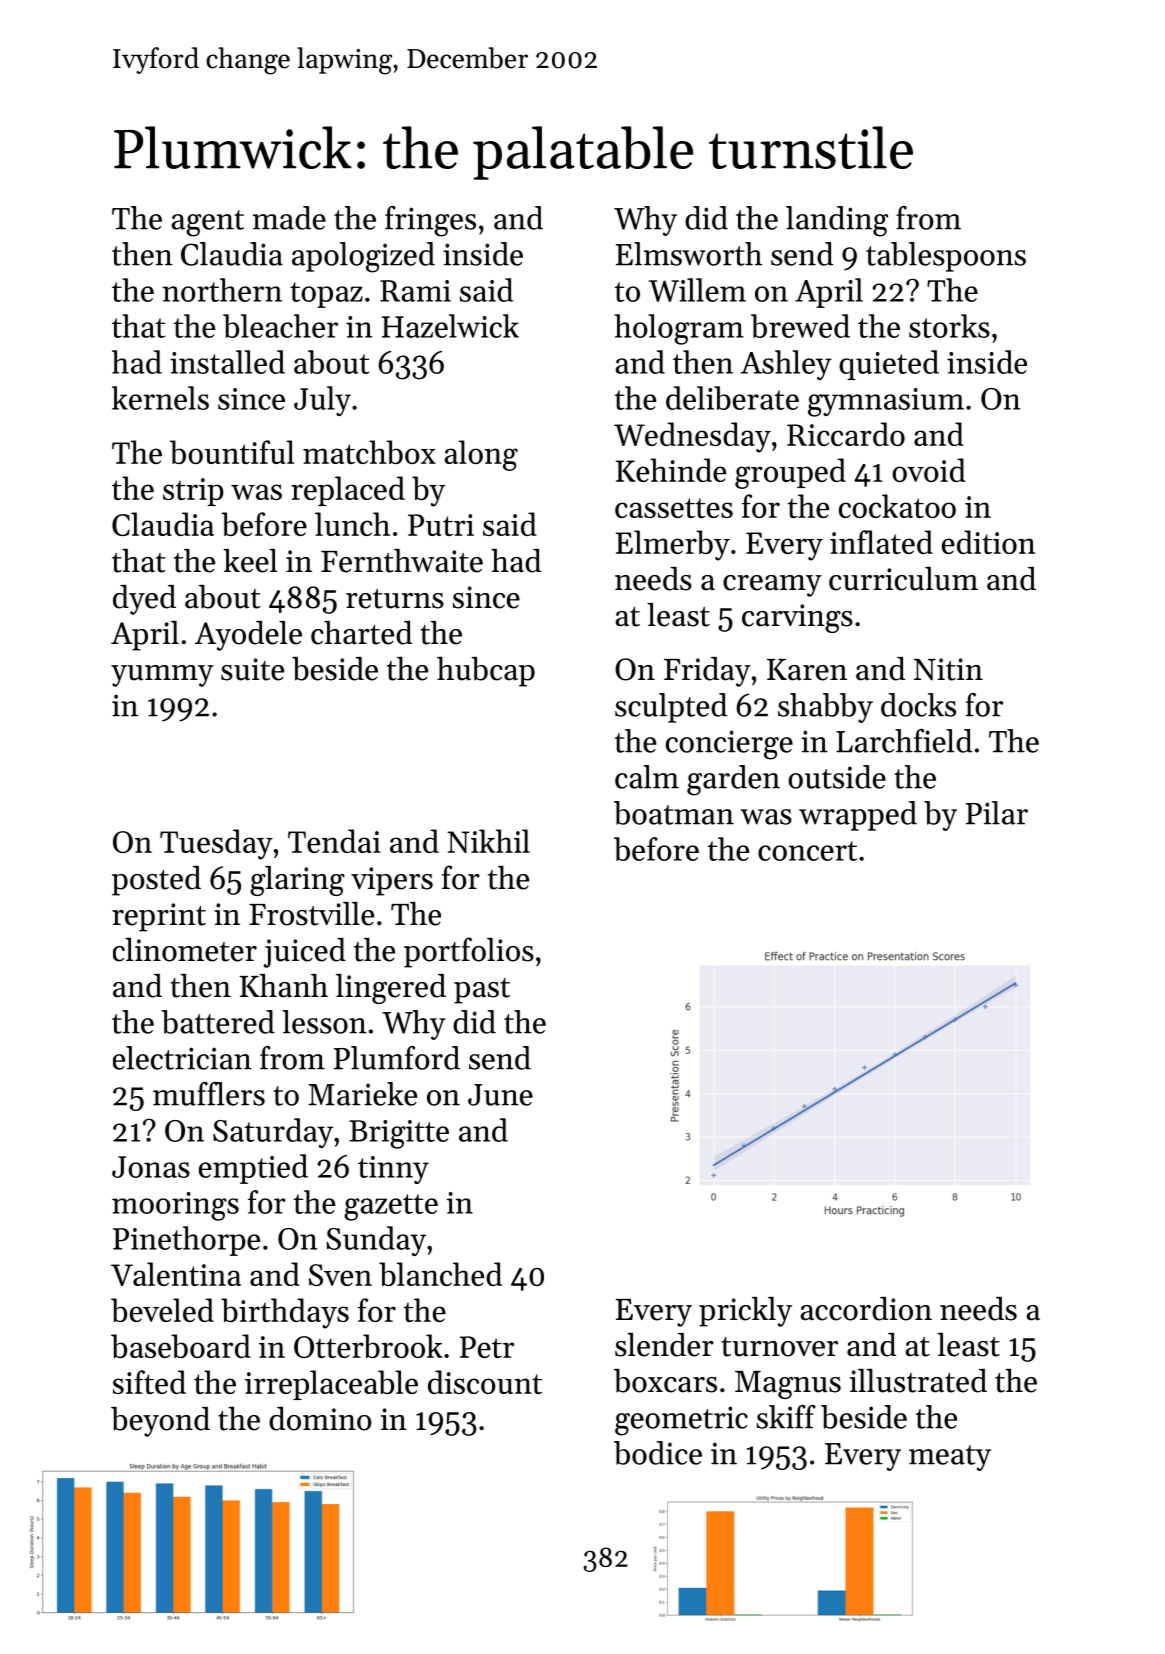  What do you see at coordinates (320, 1419) in the image?
I see `domino` at bounding box center [320, 1419].
